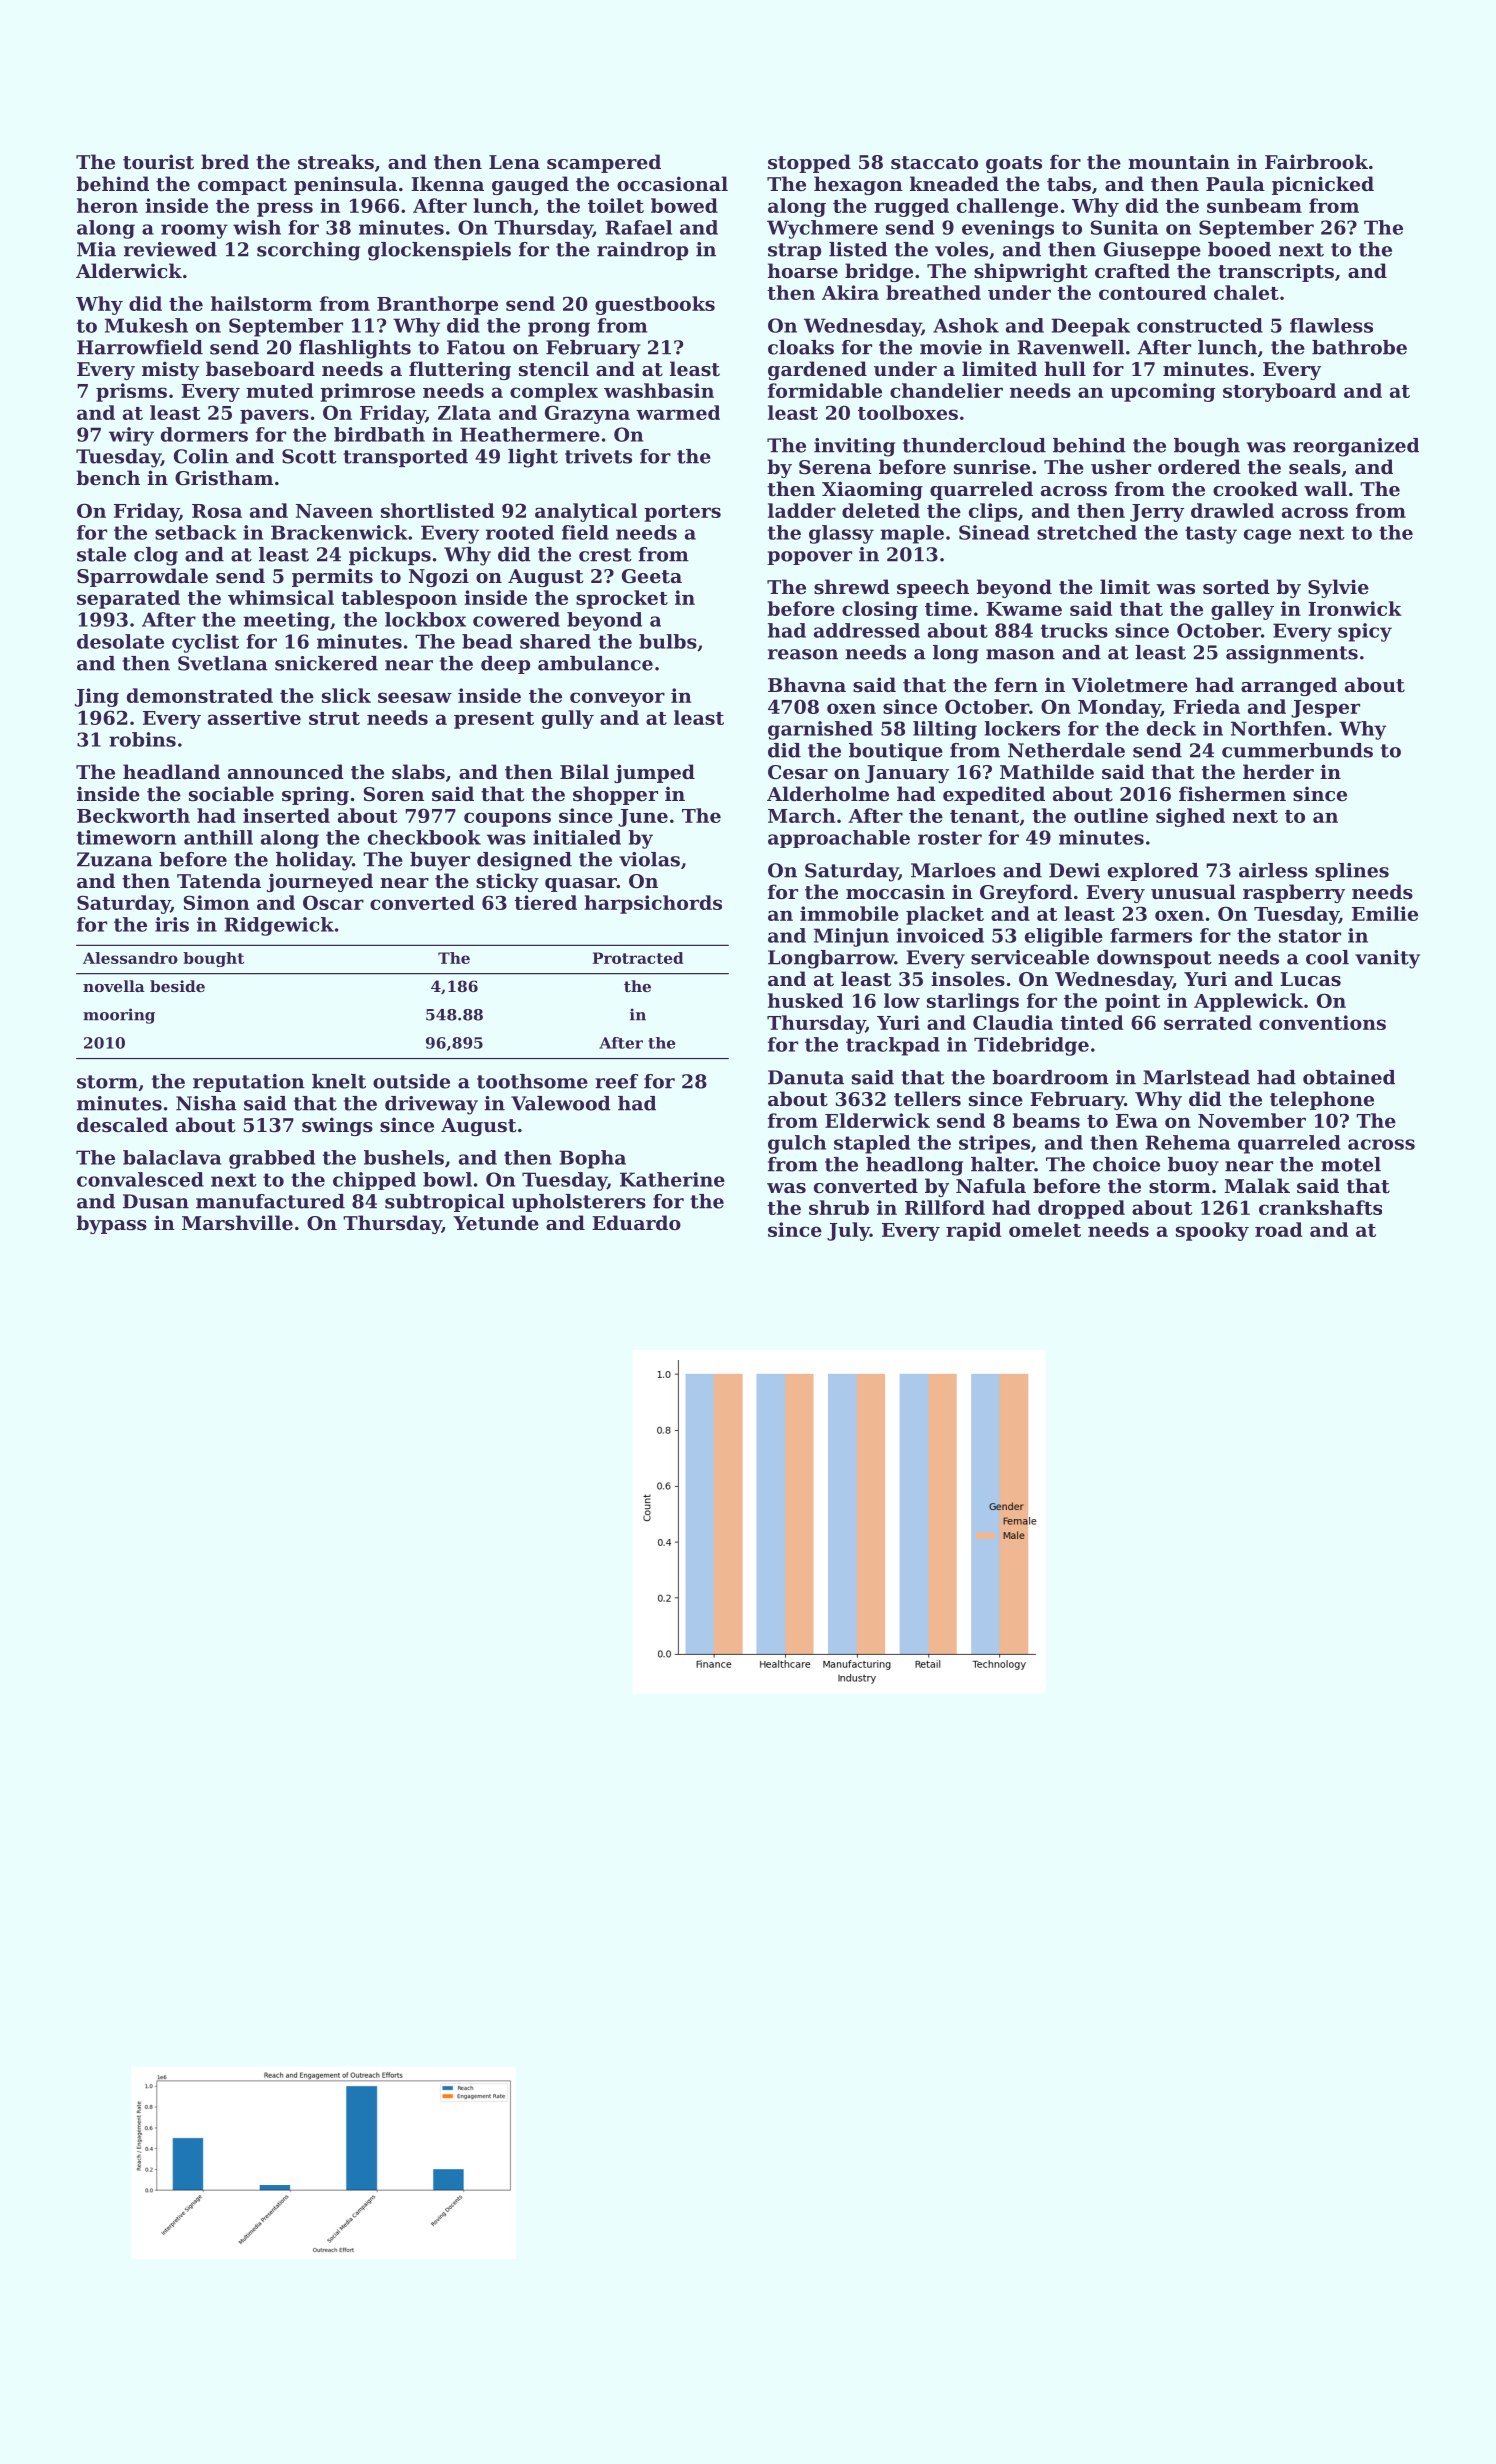 This screenshot has width=1496, height=2464. Describe the element at coordinates (1278, 1229) in the screenshot. I see `road` at that location.
